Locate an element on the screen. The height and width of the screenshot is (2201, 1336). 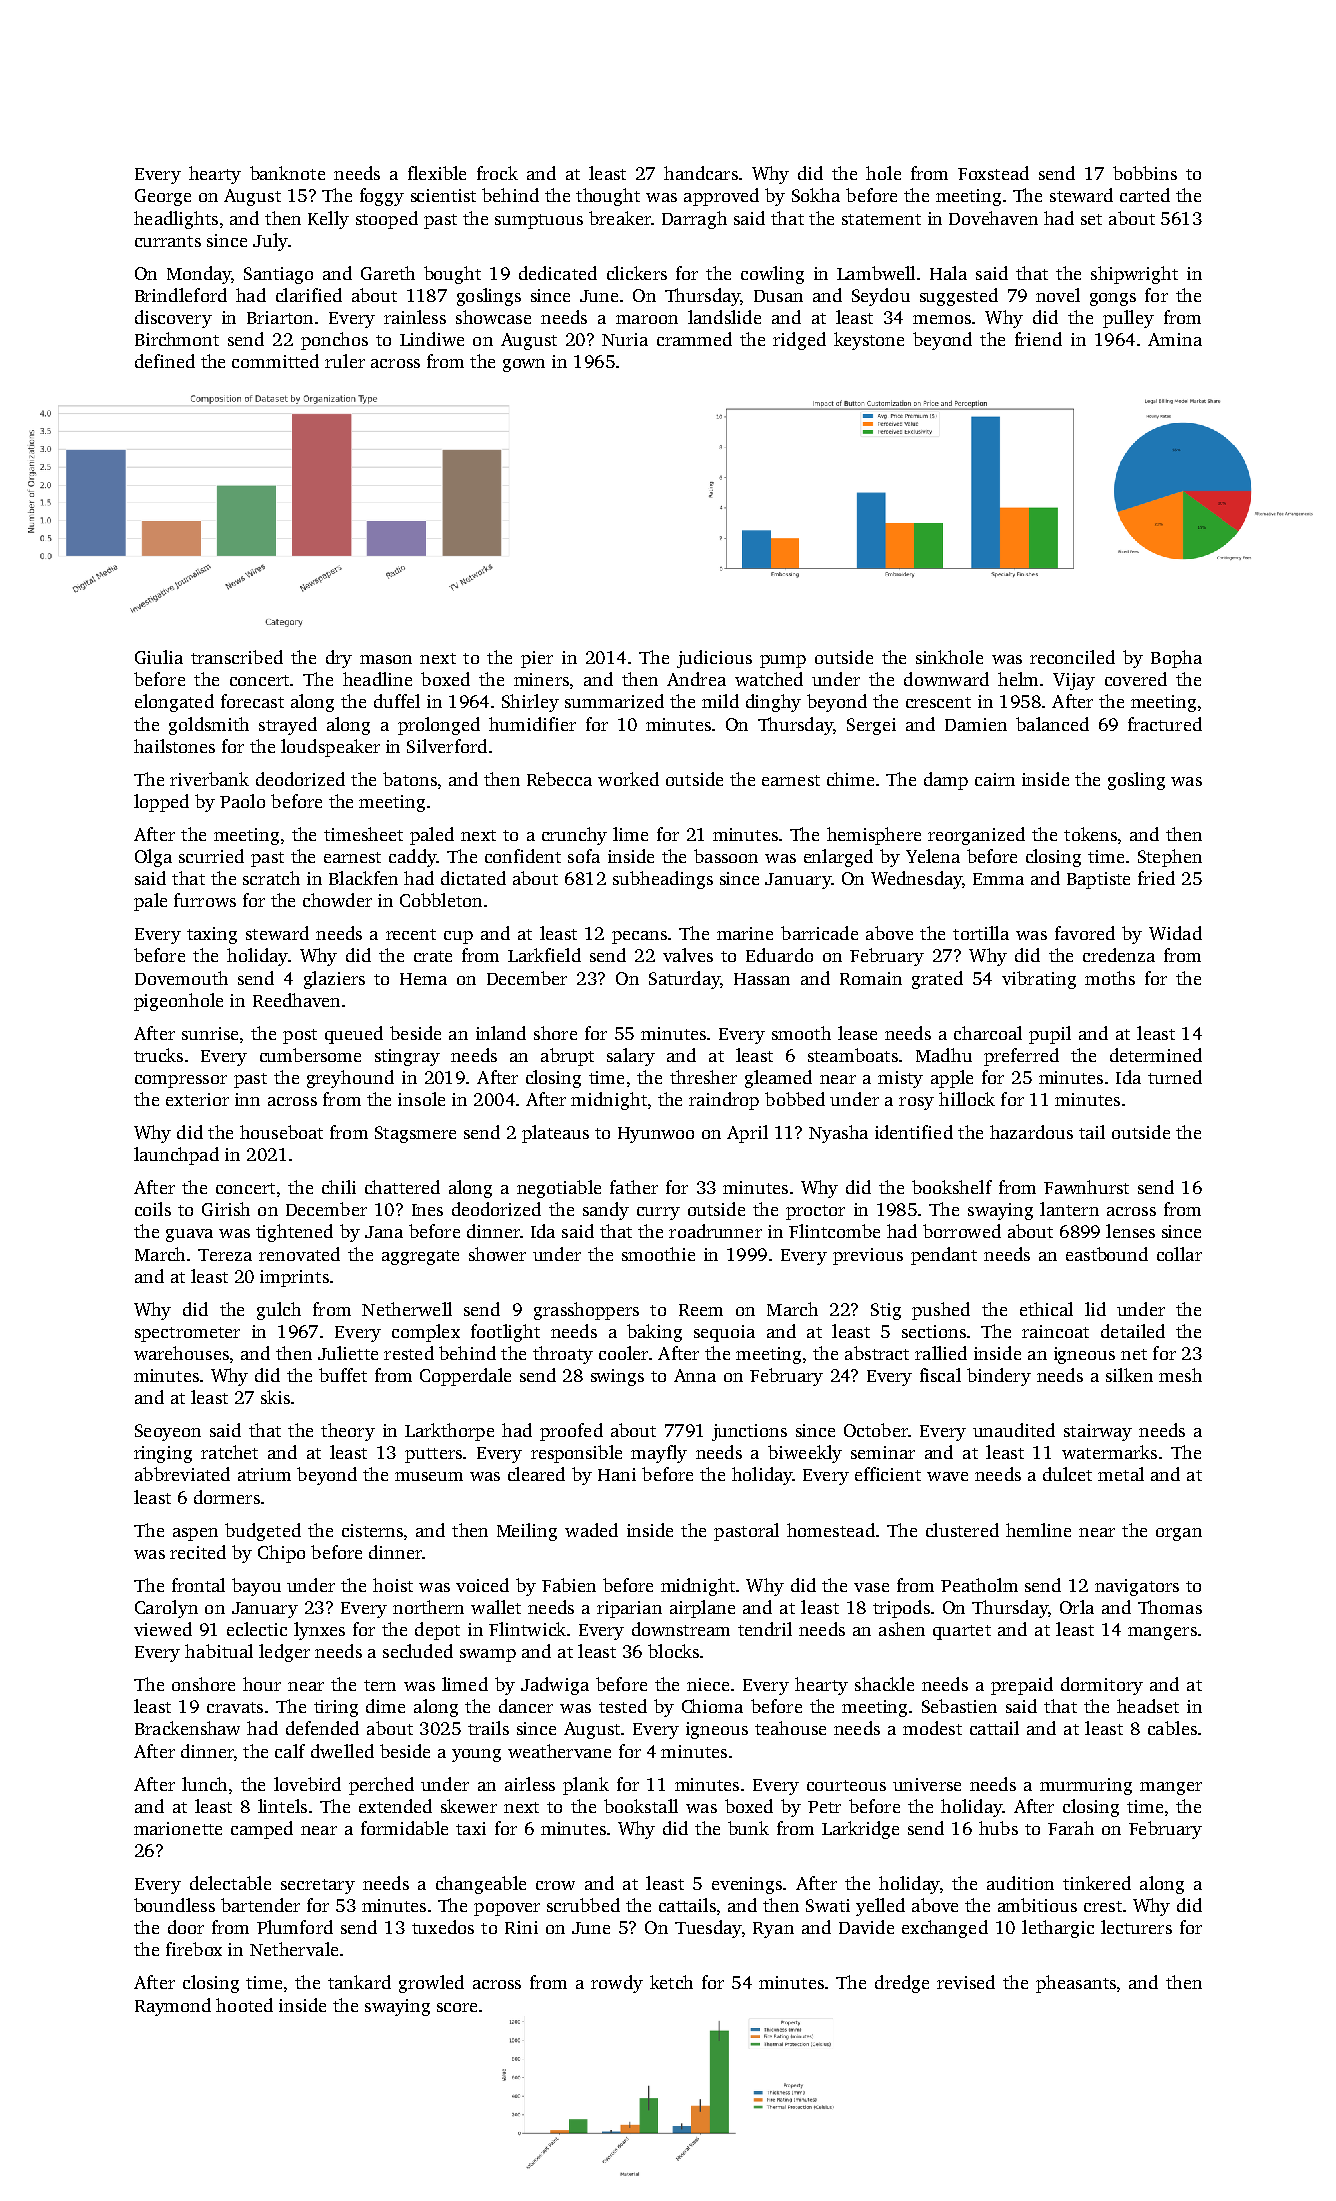
reconciled is located at coordinates (1072, 657).
